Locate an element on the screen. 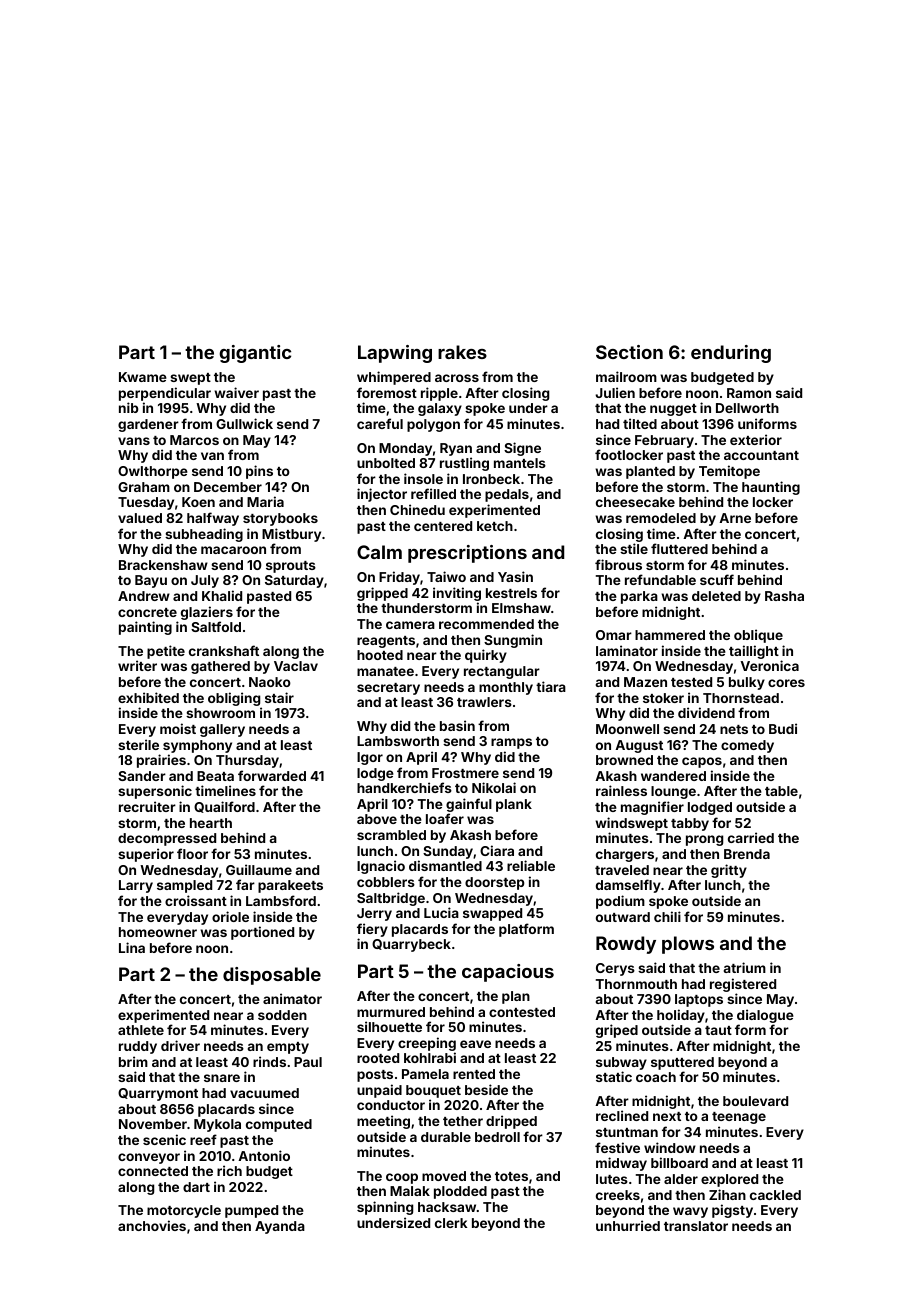  deleted is located at coordinates (716, 596).
